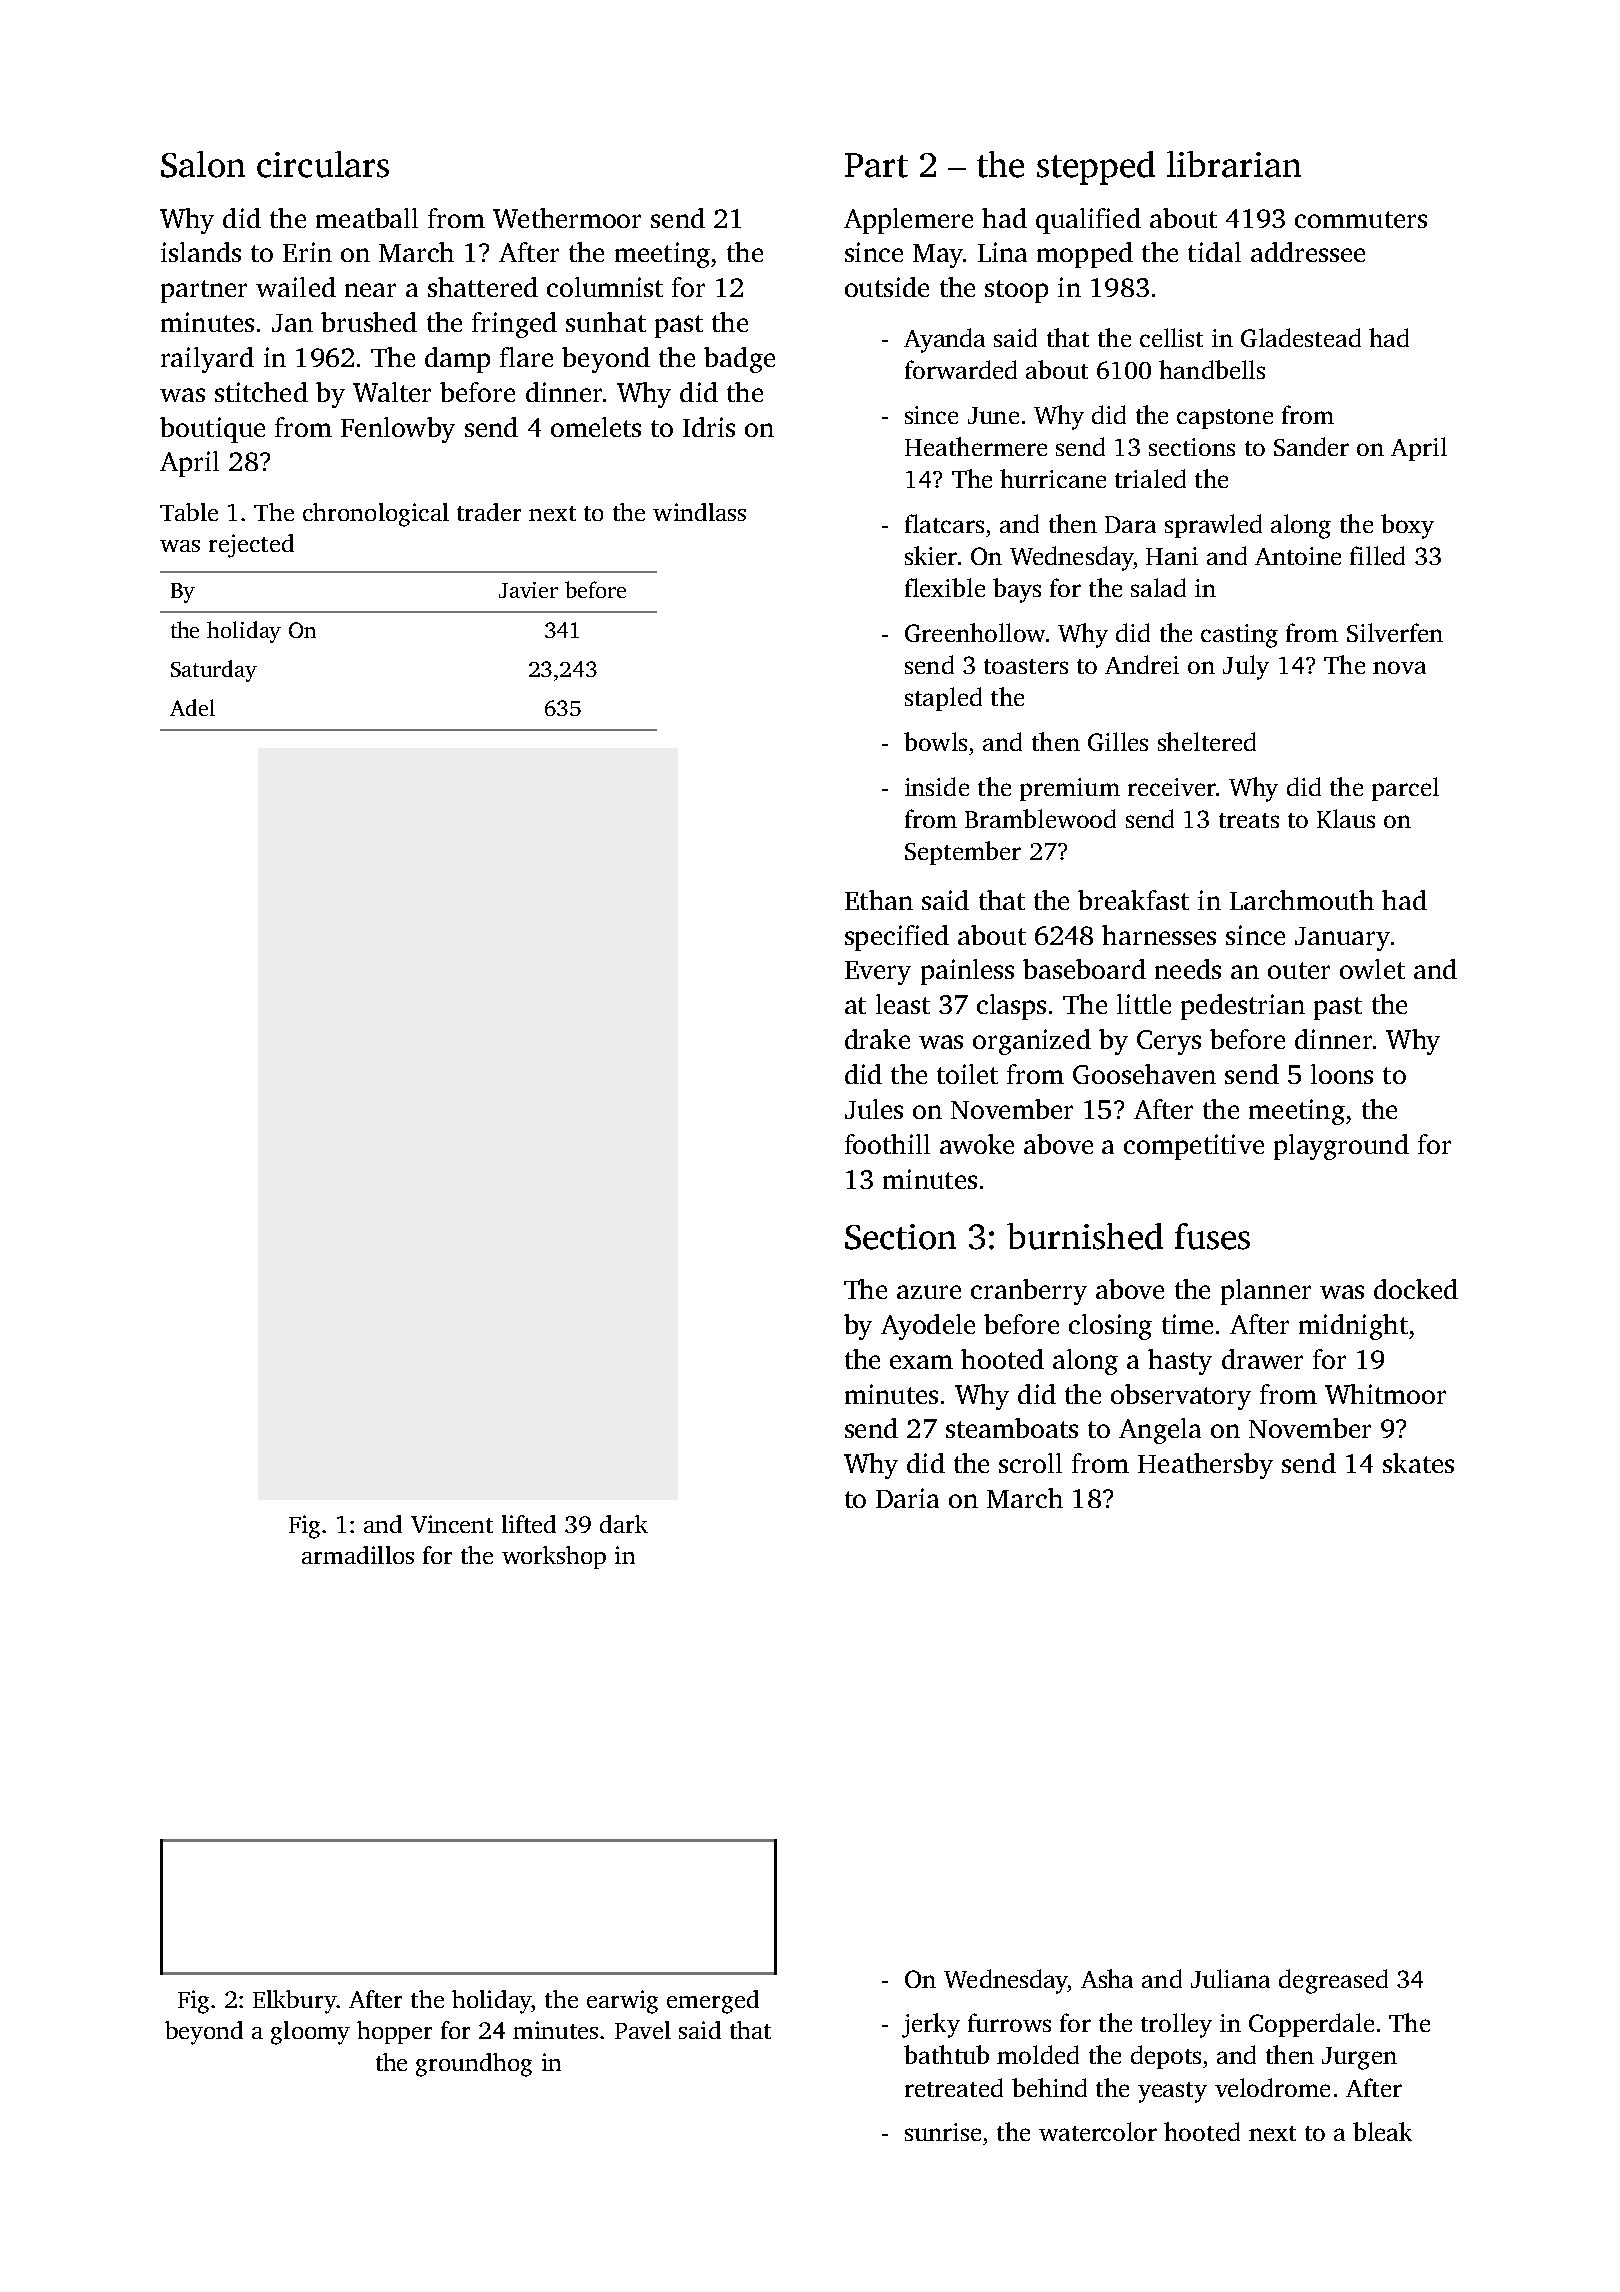  I want to click on tidal, so click(1214, 252).
